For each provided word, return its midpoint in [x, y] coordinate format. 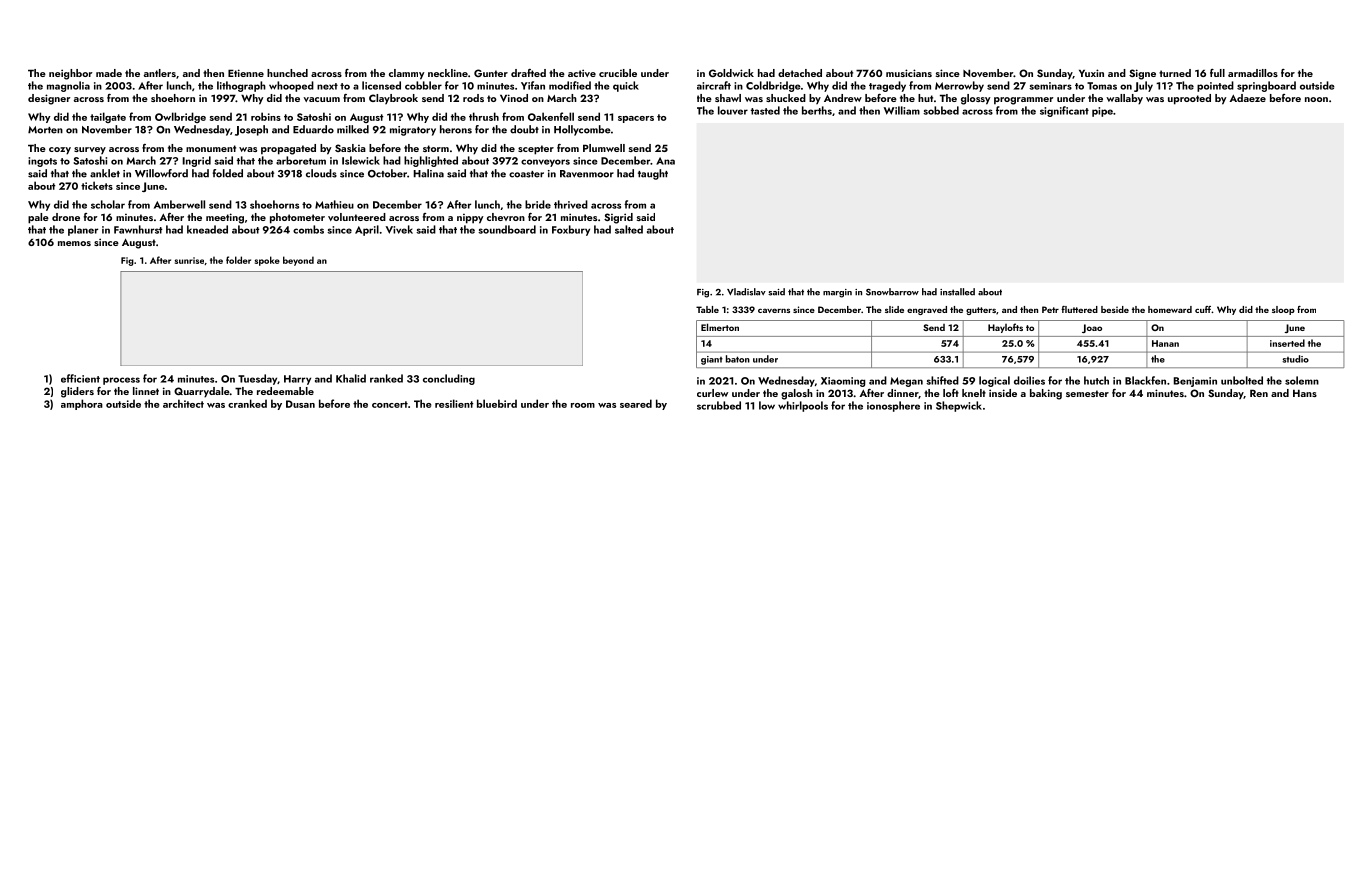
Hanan [1165, 343]
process [121, 381]
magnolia [68, 86]
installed [957, 292]
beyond [298, 261]
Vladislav [746, 292]
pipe [1102, 112]
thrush [484, 116]
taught [653, 174]
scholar [108, 204]
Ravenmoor [587, 174]
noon [1316, 99]
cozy [60, 151]
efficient [80, 378]
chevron [506, 217]
